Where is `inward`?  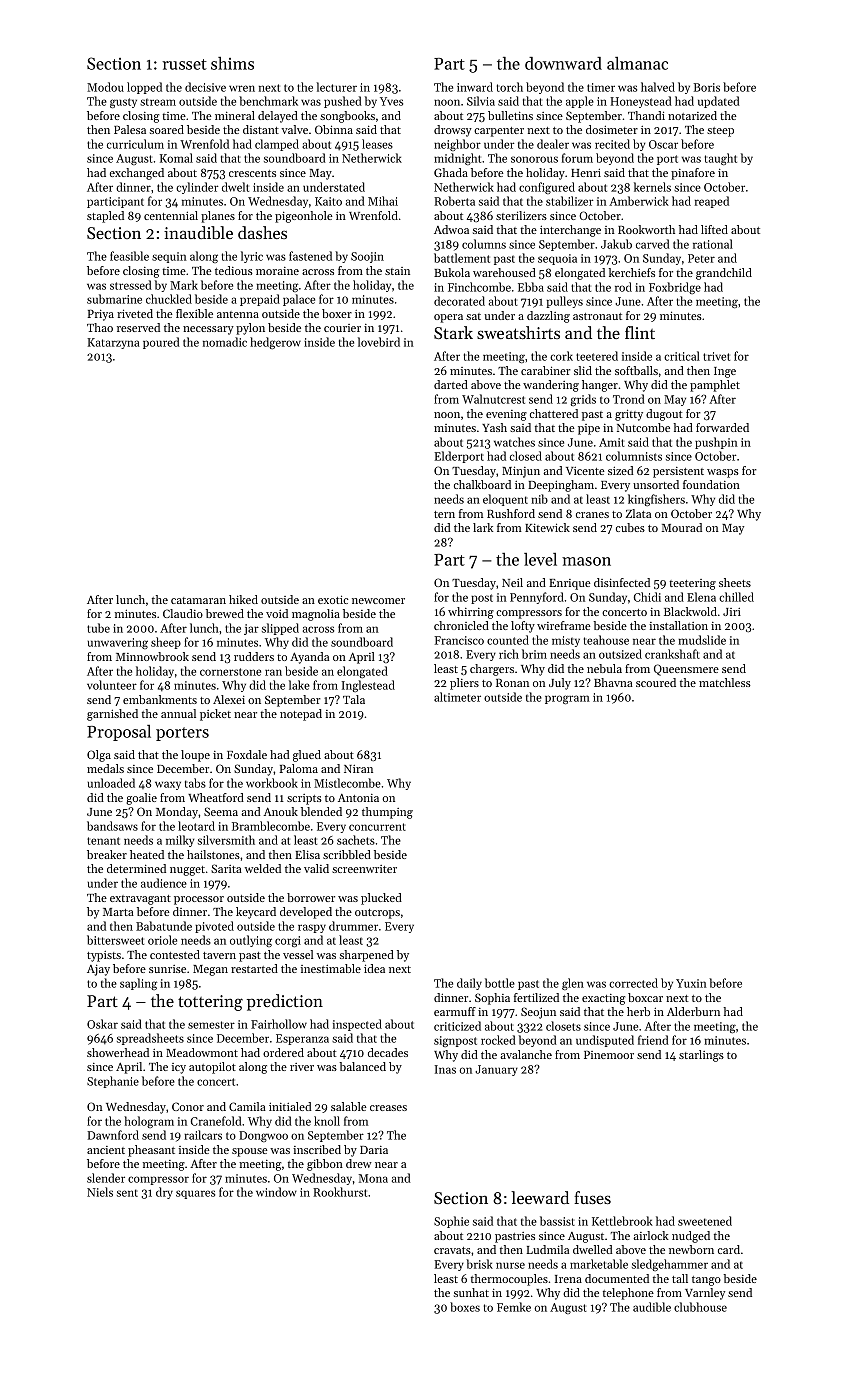 inward is located at coordinates (475, 87).
